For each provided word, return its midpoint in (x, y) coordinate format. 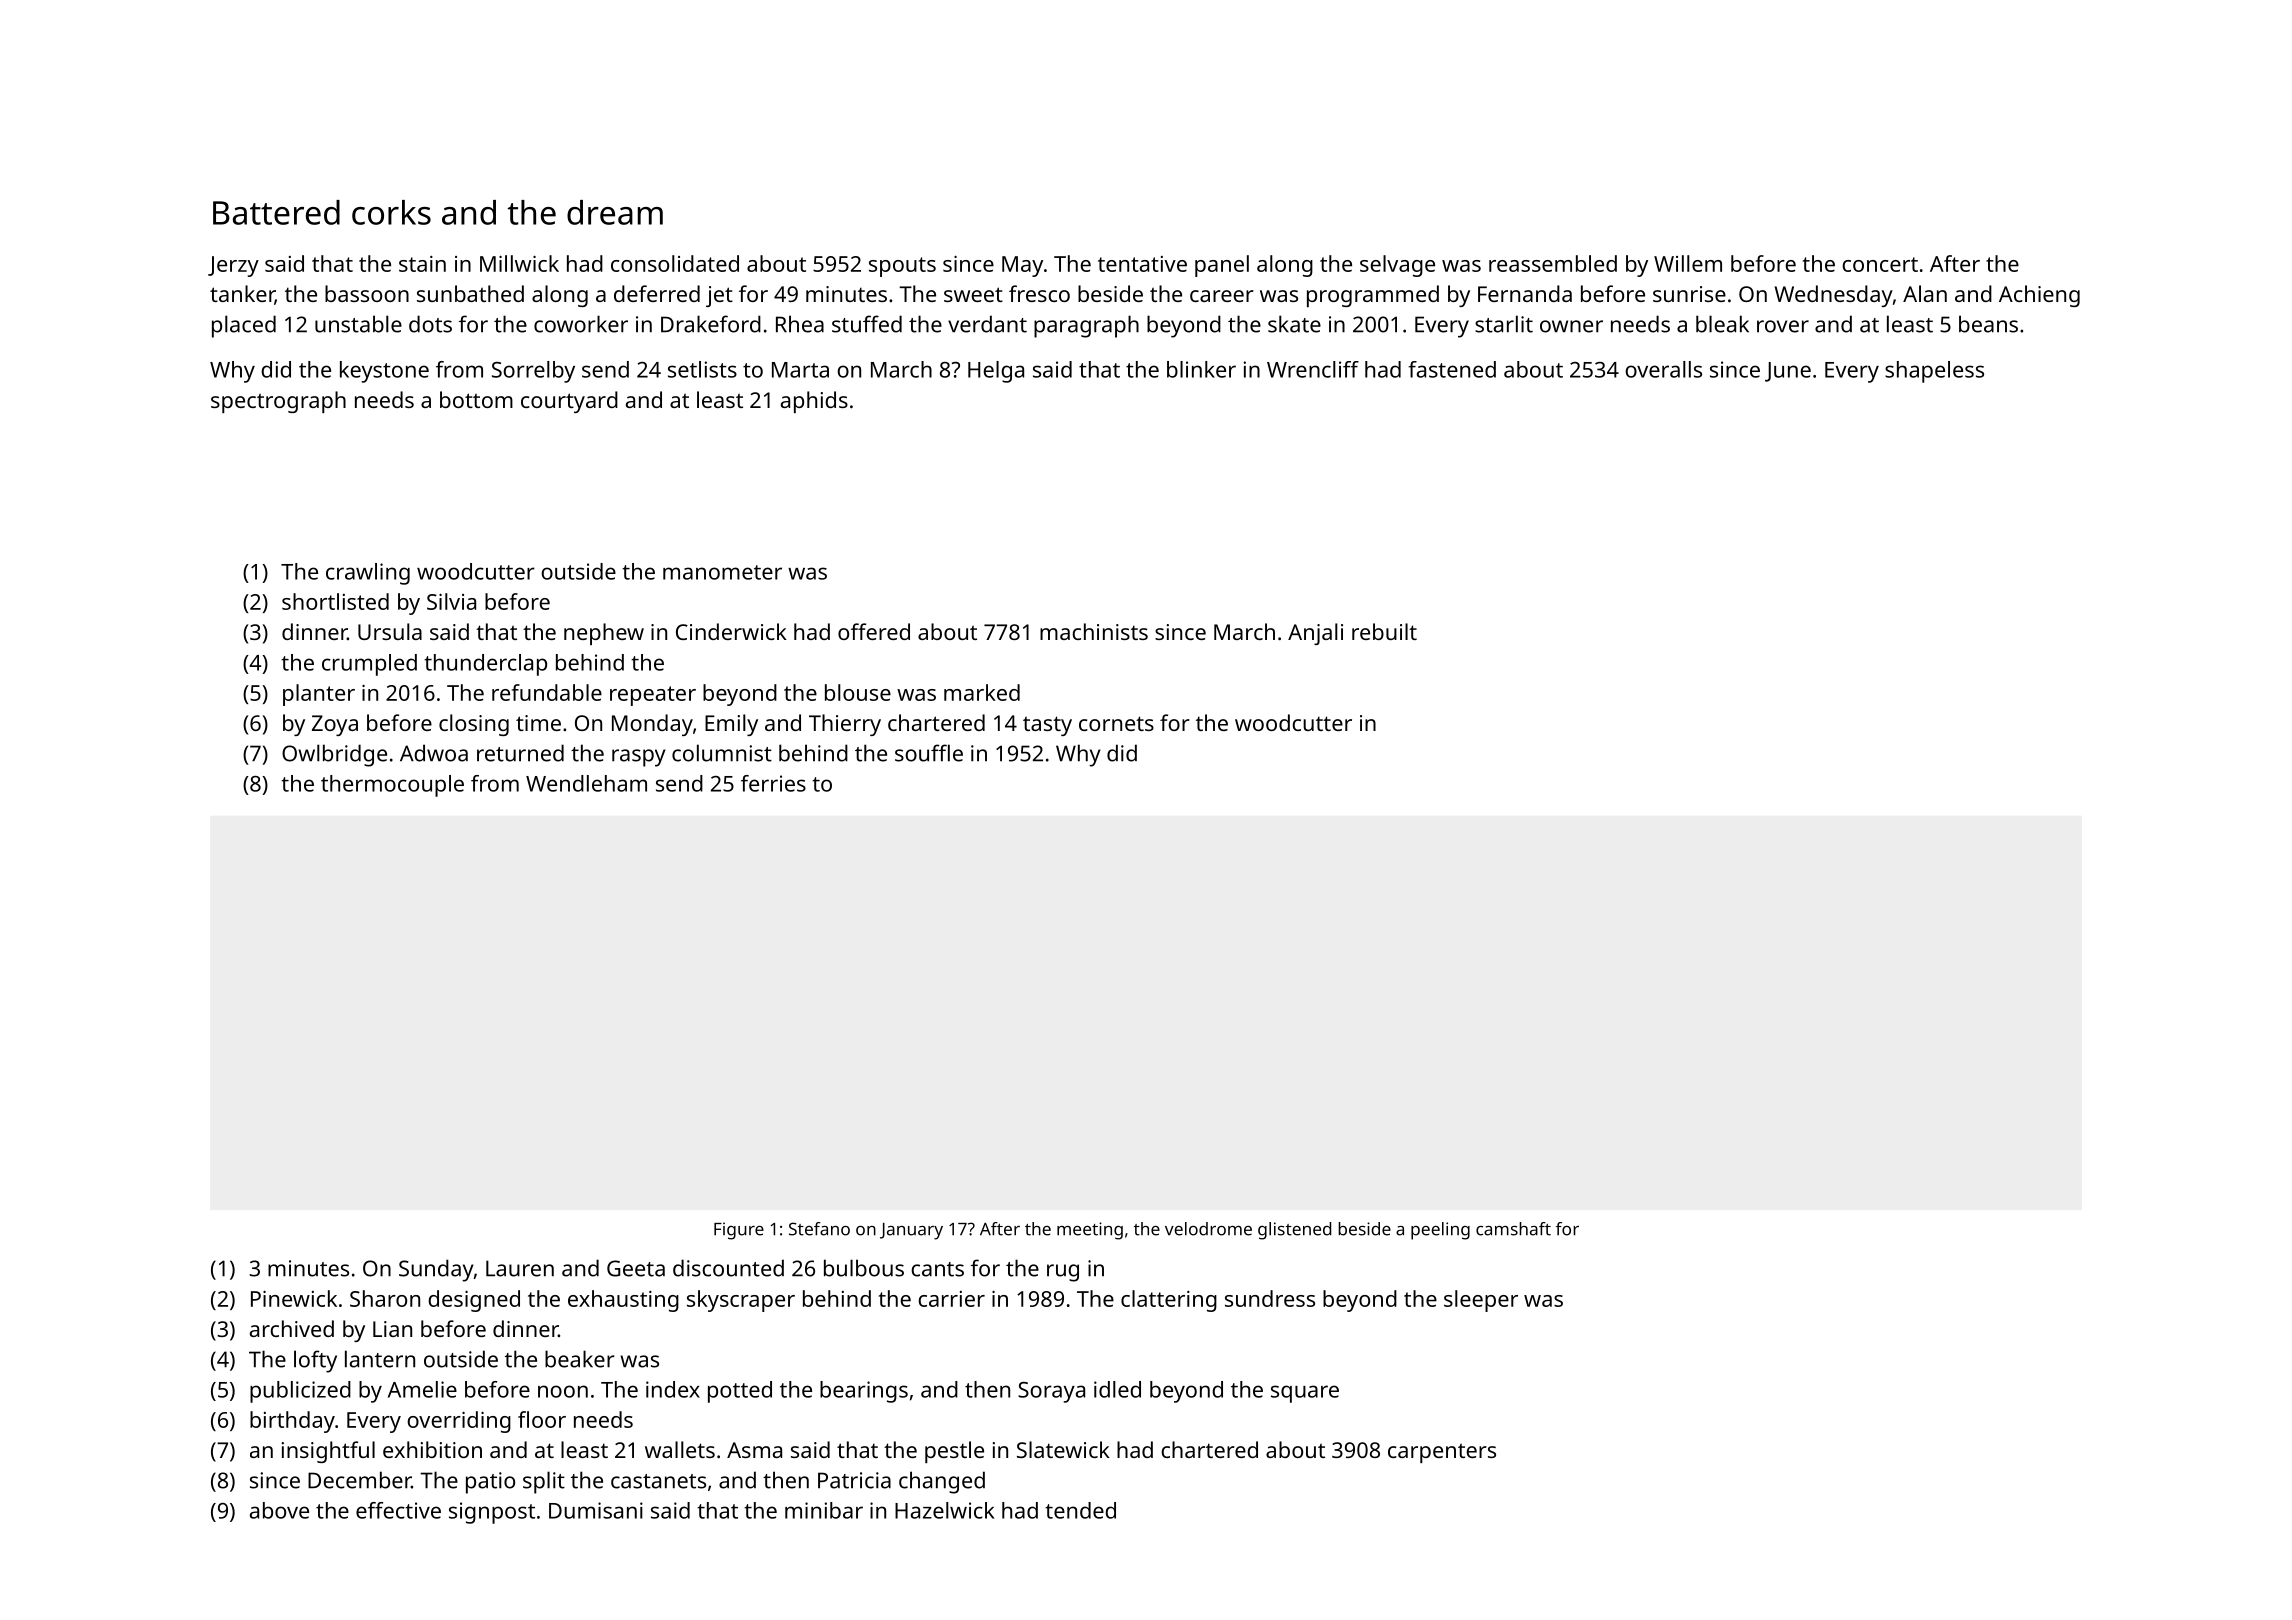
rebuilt (1384, 631)
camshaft (1513, 1229)
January (911, 1231)
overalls (1663, 369)
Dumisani (596, 1510)
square (1305, 1394)
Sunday (436, 1270)
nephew (604, 634)
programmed (1373, 296)
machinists (1094, 631)
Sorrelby (533, 372)
